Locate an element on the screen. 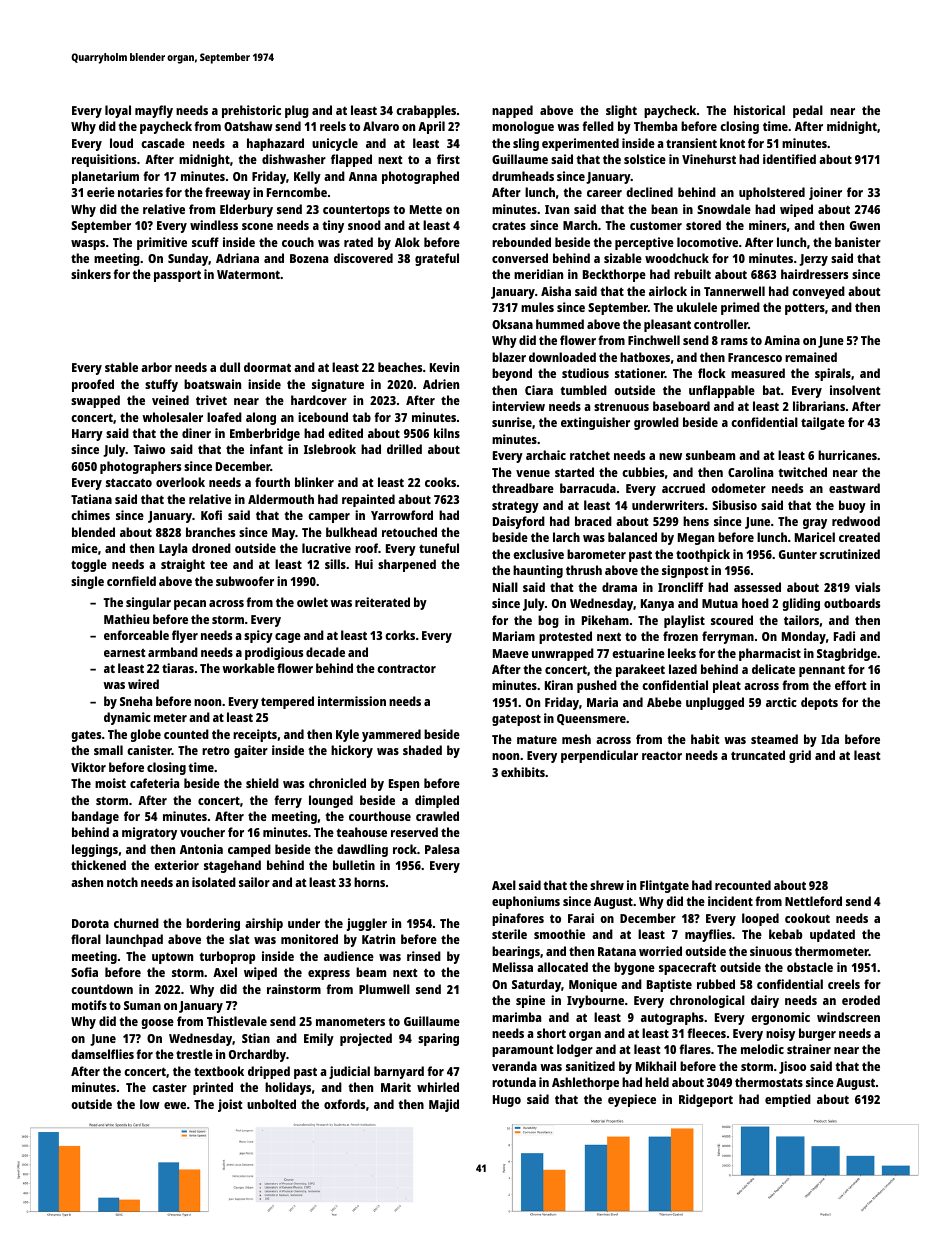 The height and width of the screenshot is (1233, 952). steamed is located at coordinates (774, 739).
